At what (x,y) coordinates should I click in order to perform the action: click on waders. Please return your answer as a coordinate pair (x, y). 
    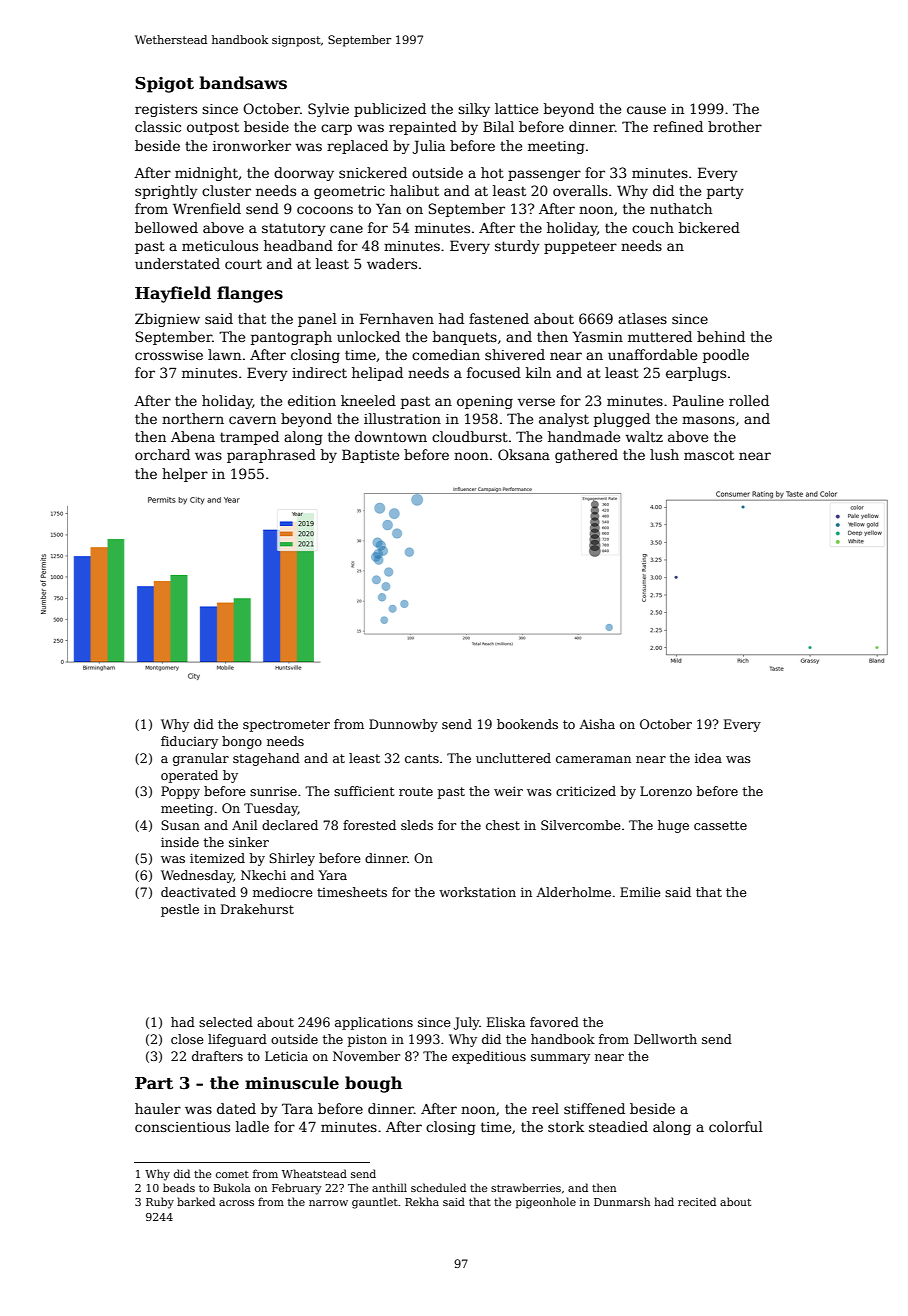
    Looking at the image, I should click on (392, 263).
